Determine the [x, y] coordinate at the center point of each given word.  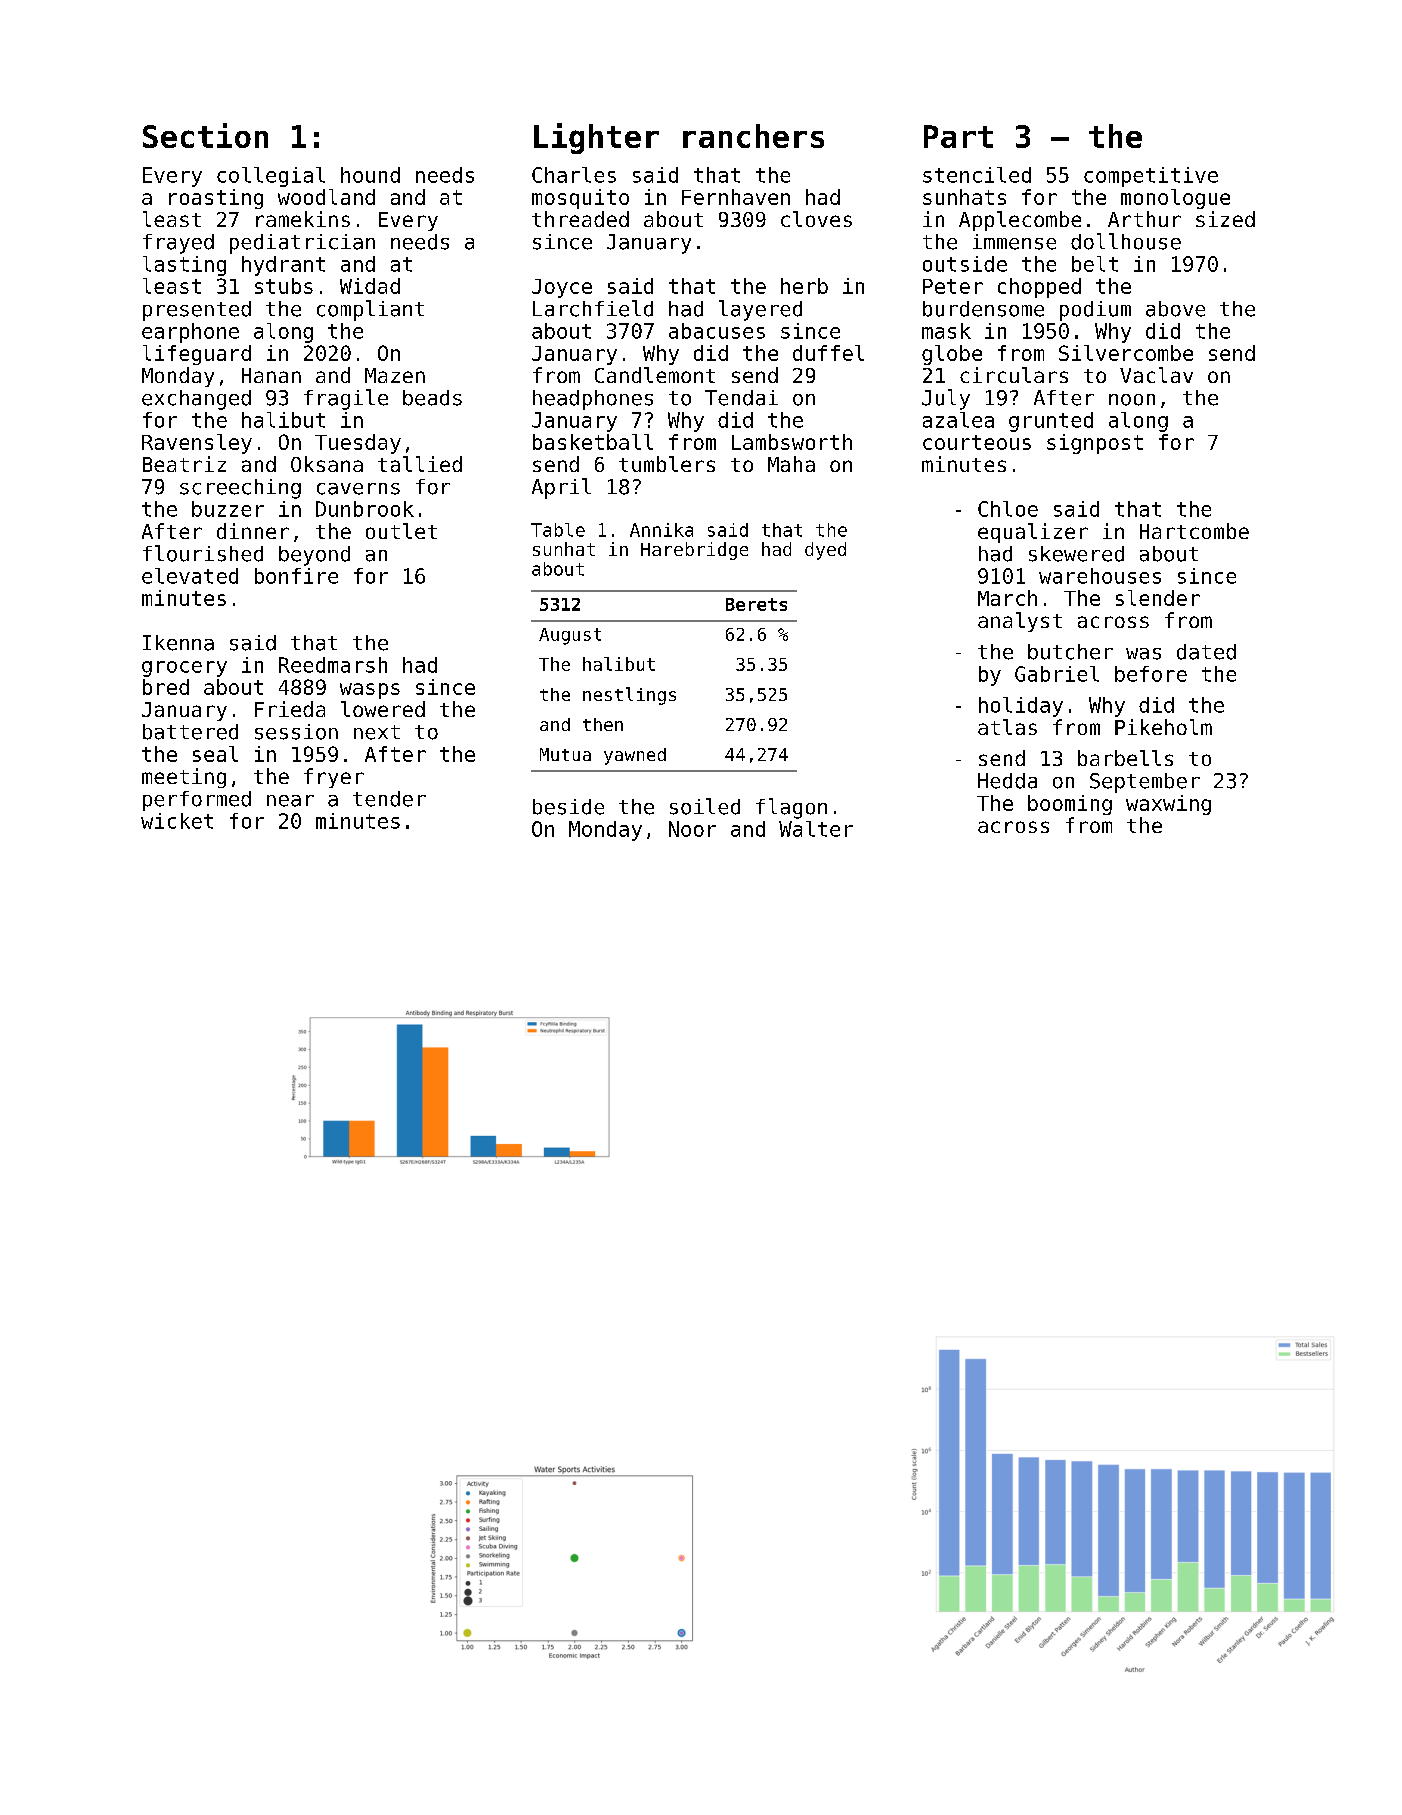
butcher [1070, 652]
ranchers [753, 136]
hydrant [283, 266]
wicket [177, 821]
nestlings [629, 696]
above [1175, 309]
